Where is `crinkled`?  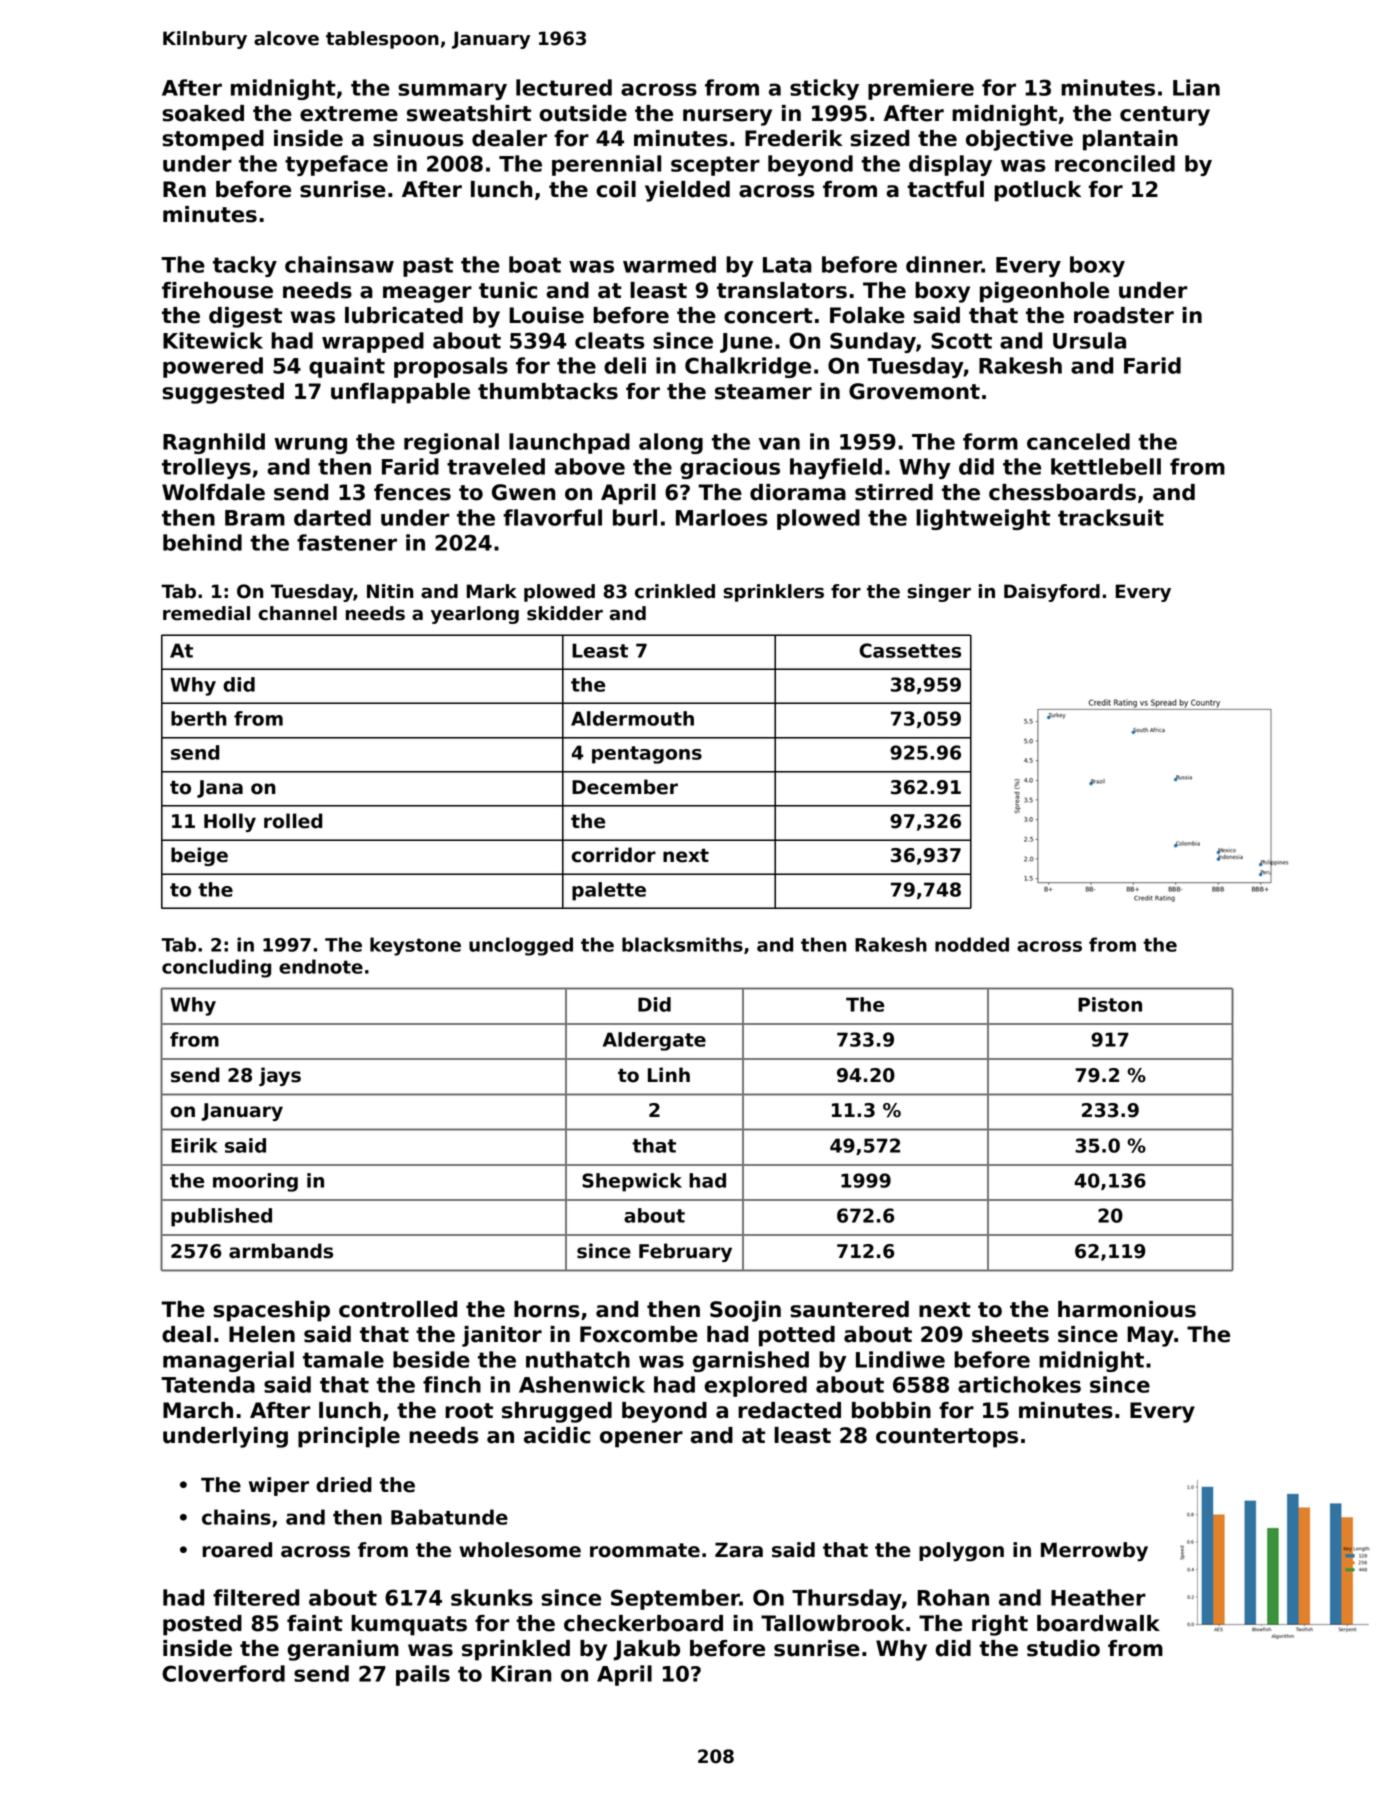 crinkled is located at coordinates (675, 591).
